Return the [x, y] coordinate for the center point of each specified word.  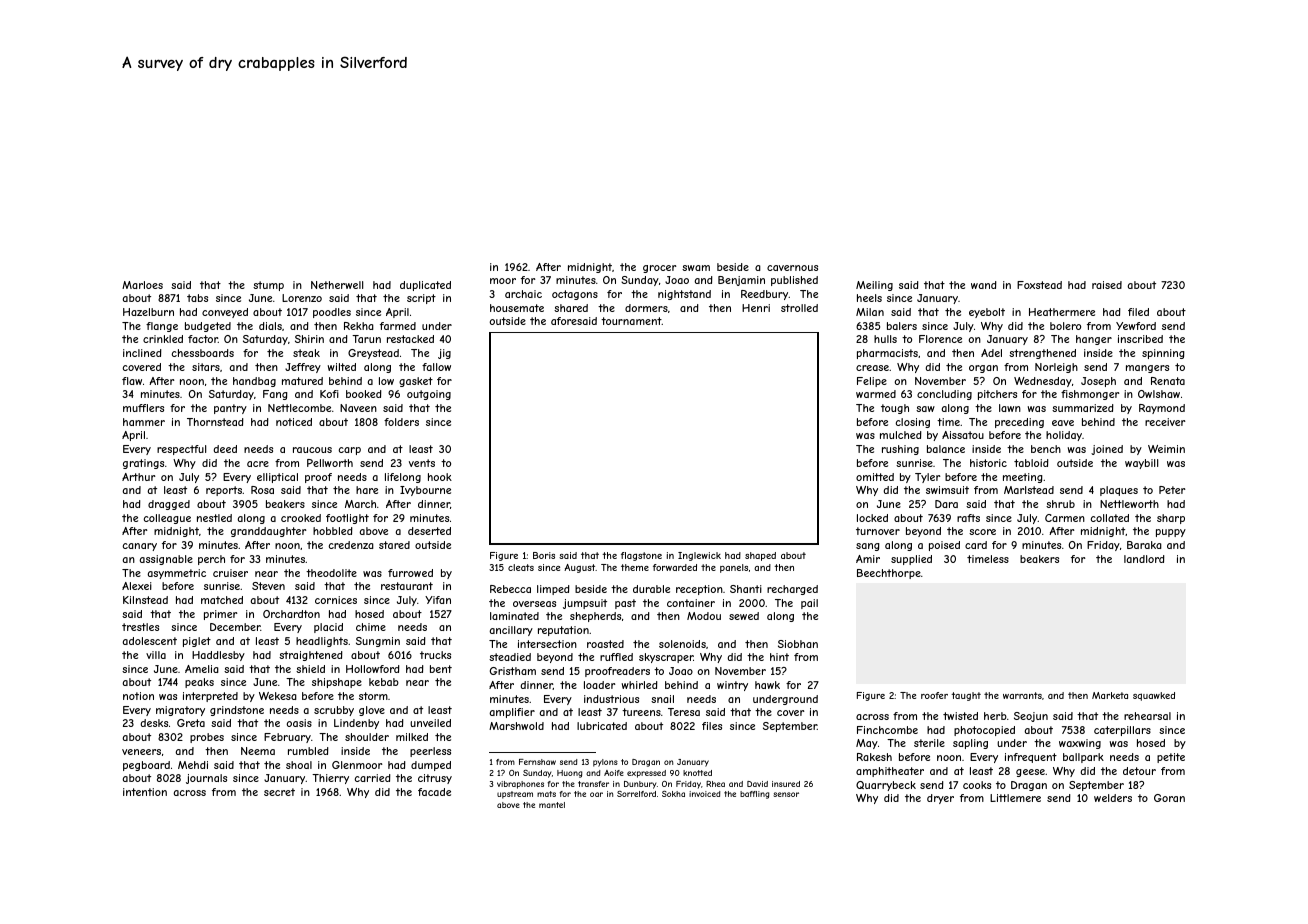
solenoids [682, 644]
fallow [436, 367]
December [235, 627]
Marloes [142, 285]
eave [1063, 423]
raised [1107, 285]
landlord [1144, 559]
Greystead [373, 354]
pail [809, 604]
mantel [552, 805]
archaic [523, 294]
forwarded [675, 567]
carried [372, 778]
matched [222, 600]
